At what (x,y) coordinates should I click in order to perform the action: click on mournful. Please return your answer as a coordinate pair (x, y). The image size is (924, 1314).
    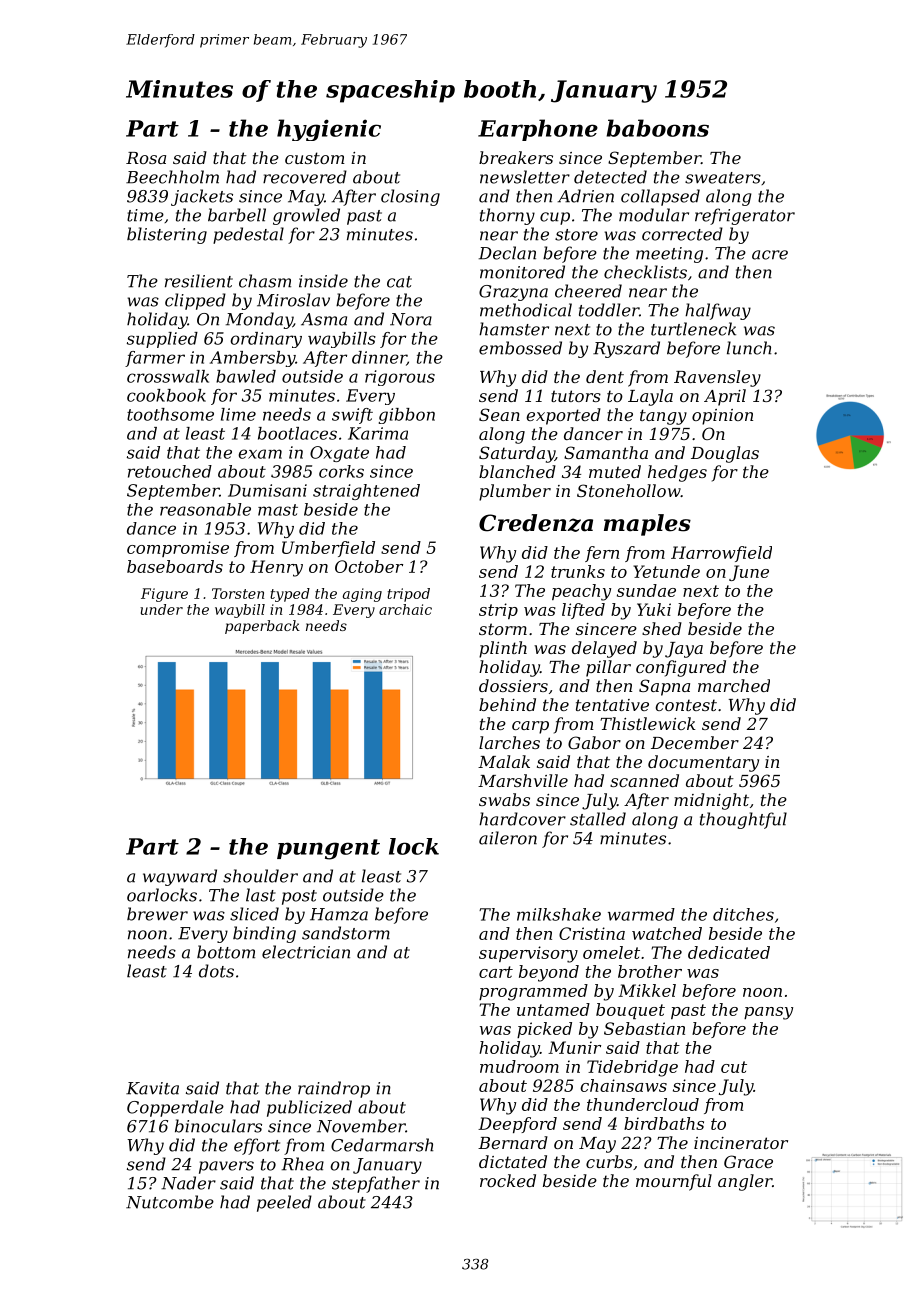
    Looking at the image, I should click on (674, 1182).
